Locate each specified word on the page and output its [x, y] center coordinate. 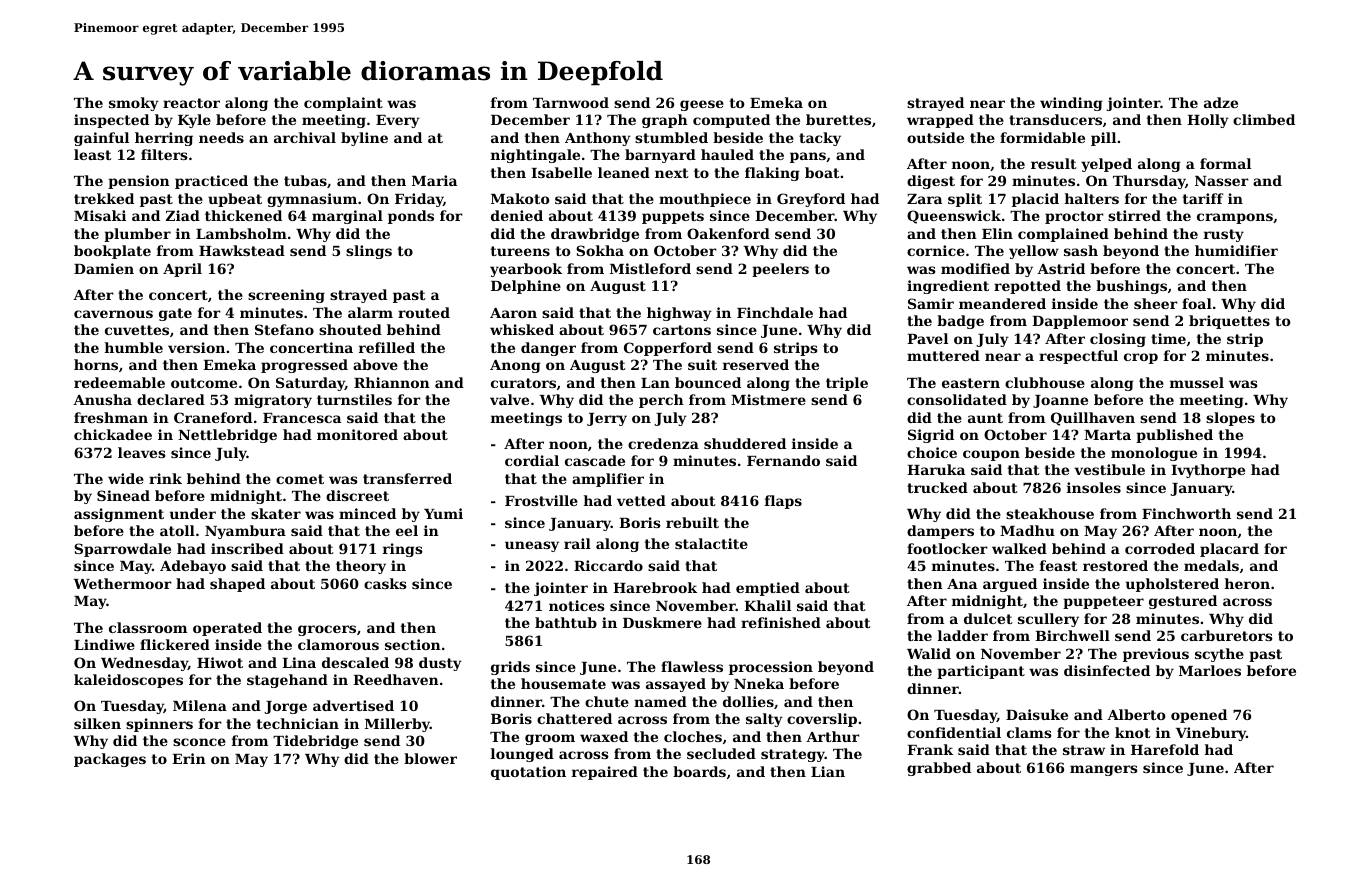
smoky [134, 104]
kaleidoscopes [128, 681]
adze [1221, 102]
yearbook [526, 270]
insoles [1094, 487]
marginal [347, 217]
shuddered [745, 443]
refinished [781, 622]
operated [227, 629]
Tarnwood [571, 102]
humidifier [1236, 250]
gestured [1183, 602]
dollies [748, 701]
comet [300, 479]
